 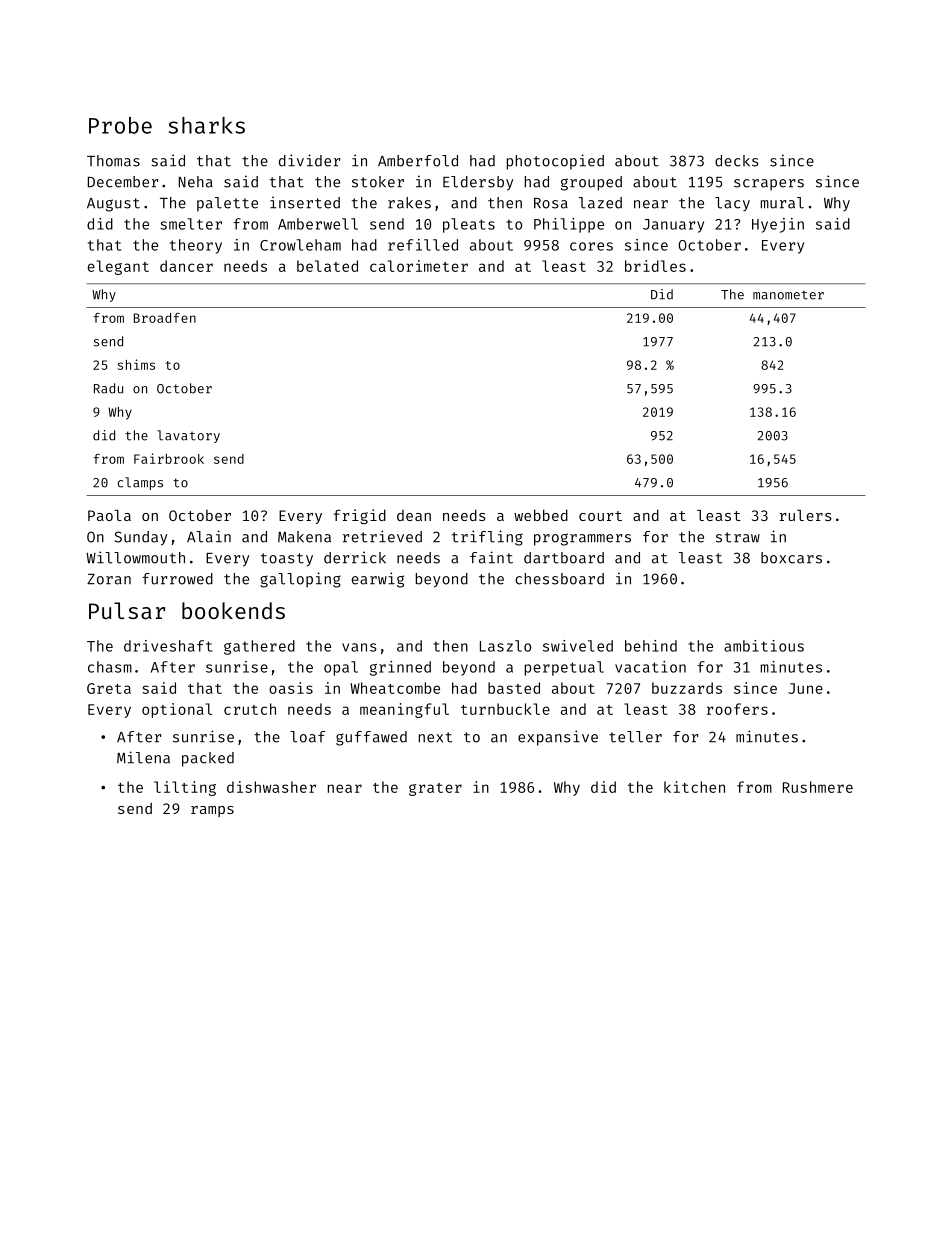 What do you see at coordinates (818, 787) in the screenshot?
I see `Rushmere` at bounding box center [818, 787].
